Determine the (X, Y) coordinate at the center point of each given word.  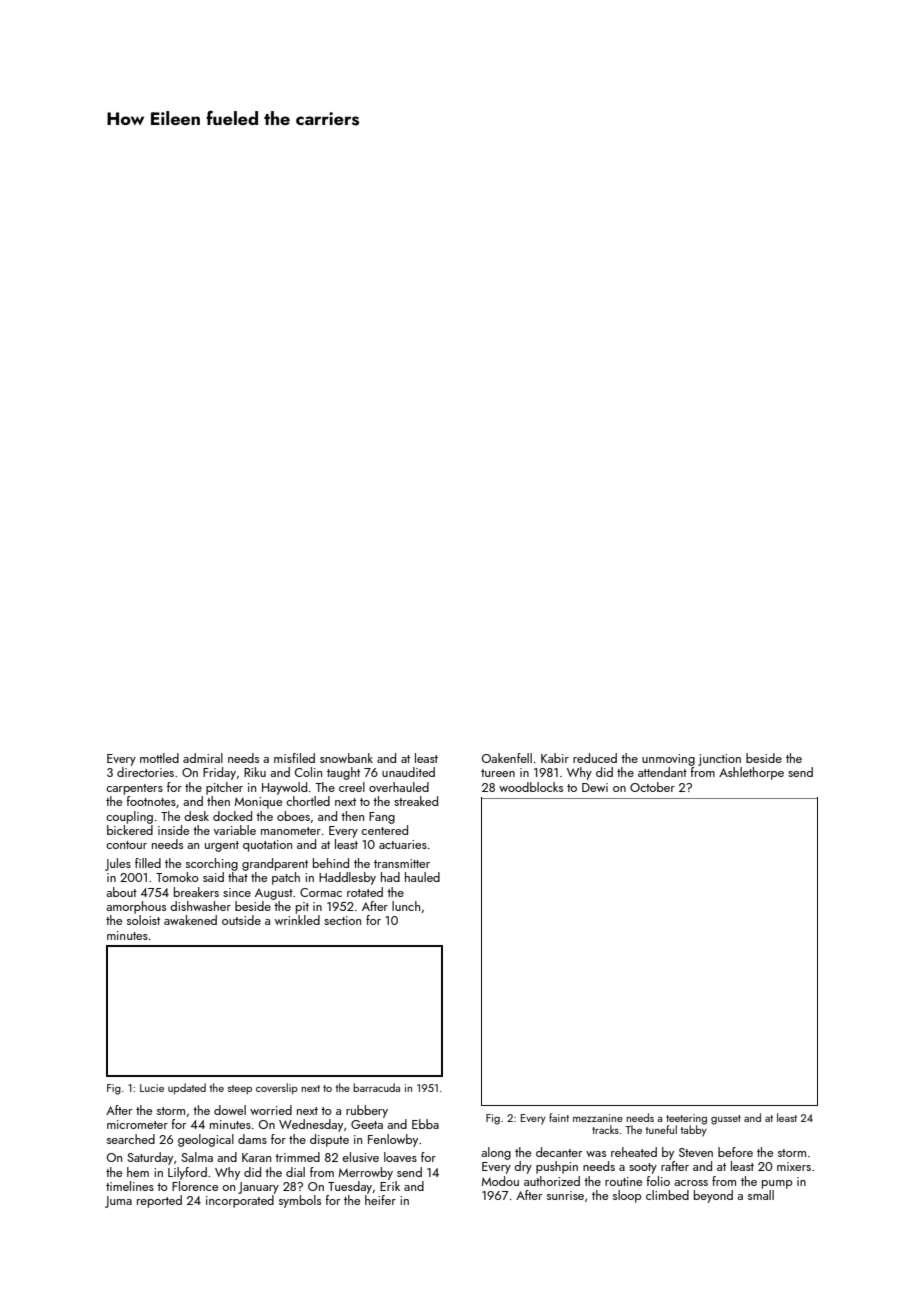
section (342, 920)
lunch (406, 906)
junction (719, 760)
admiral (203, 758)
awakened (190, 920)
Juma (118, 1202)
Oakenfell (507, 758)
